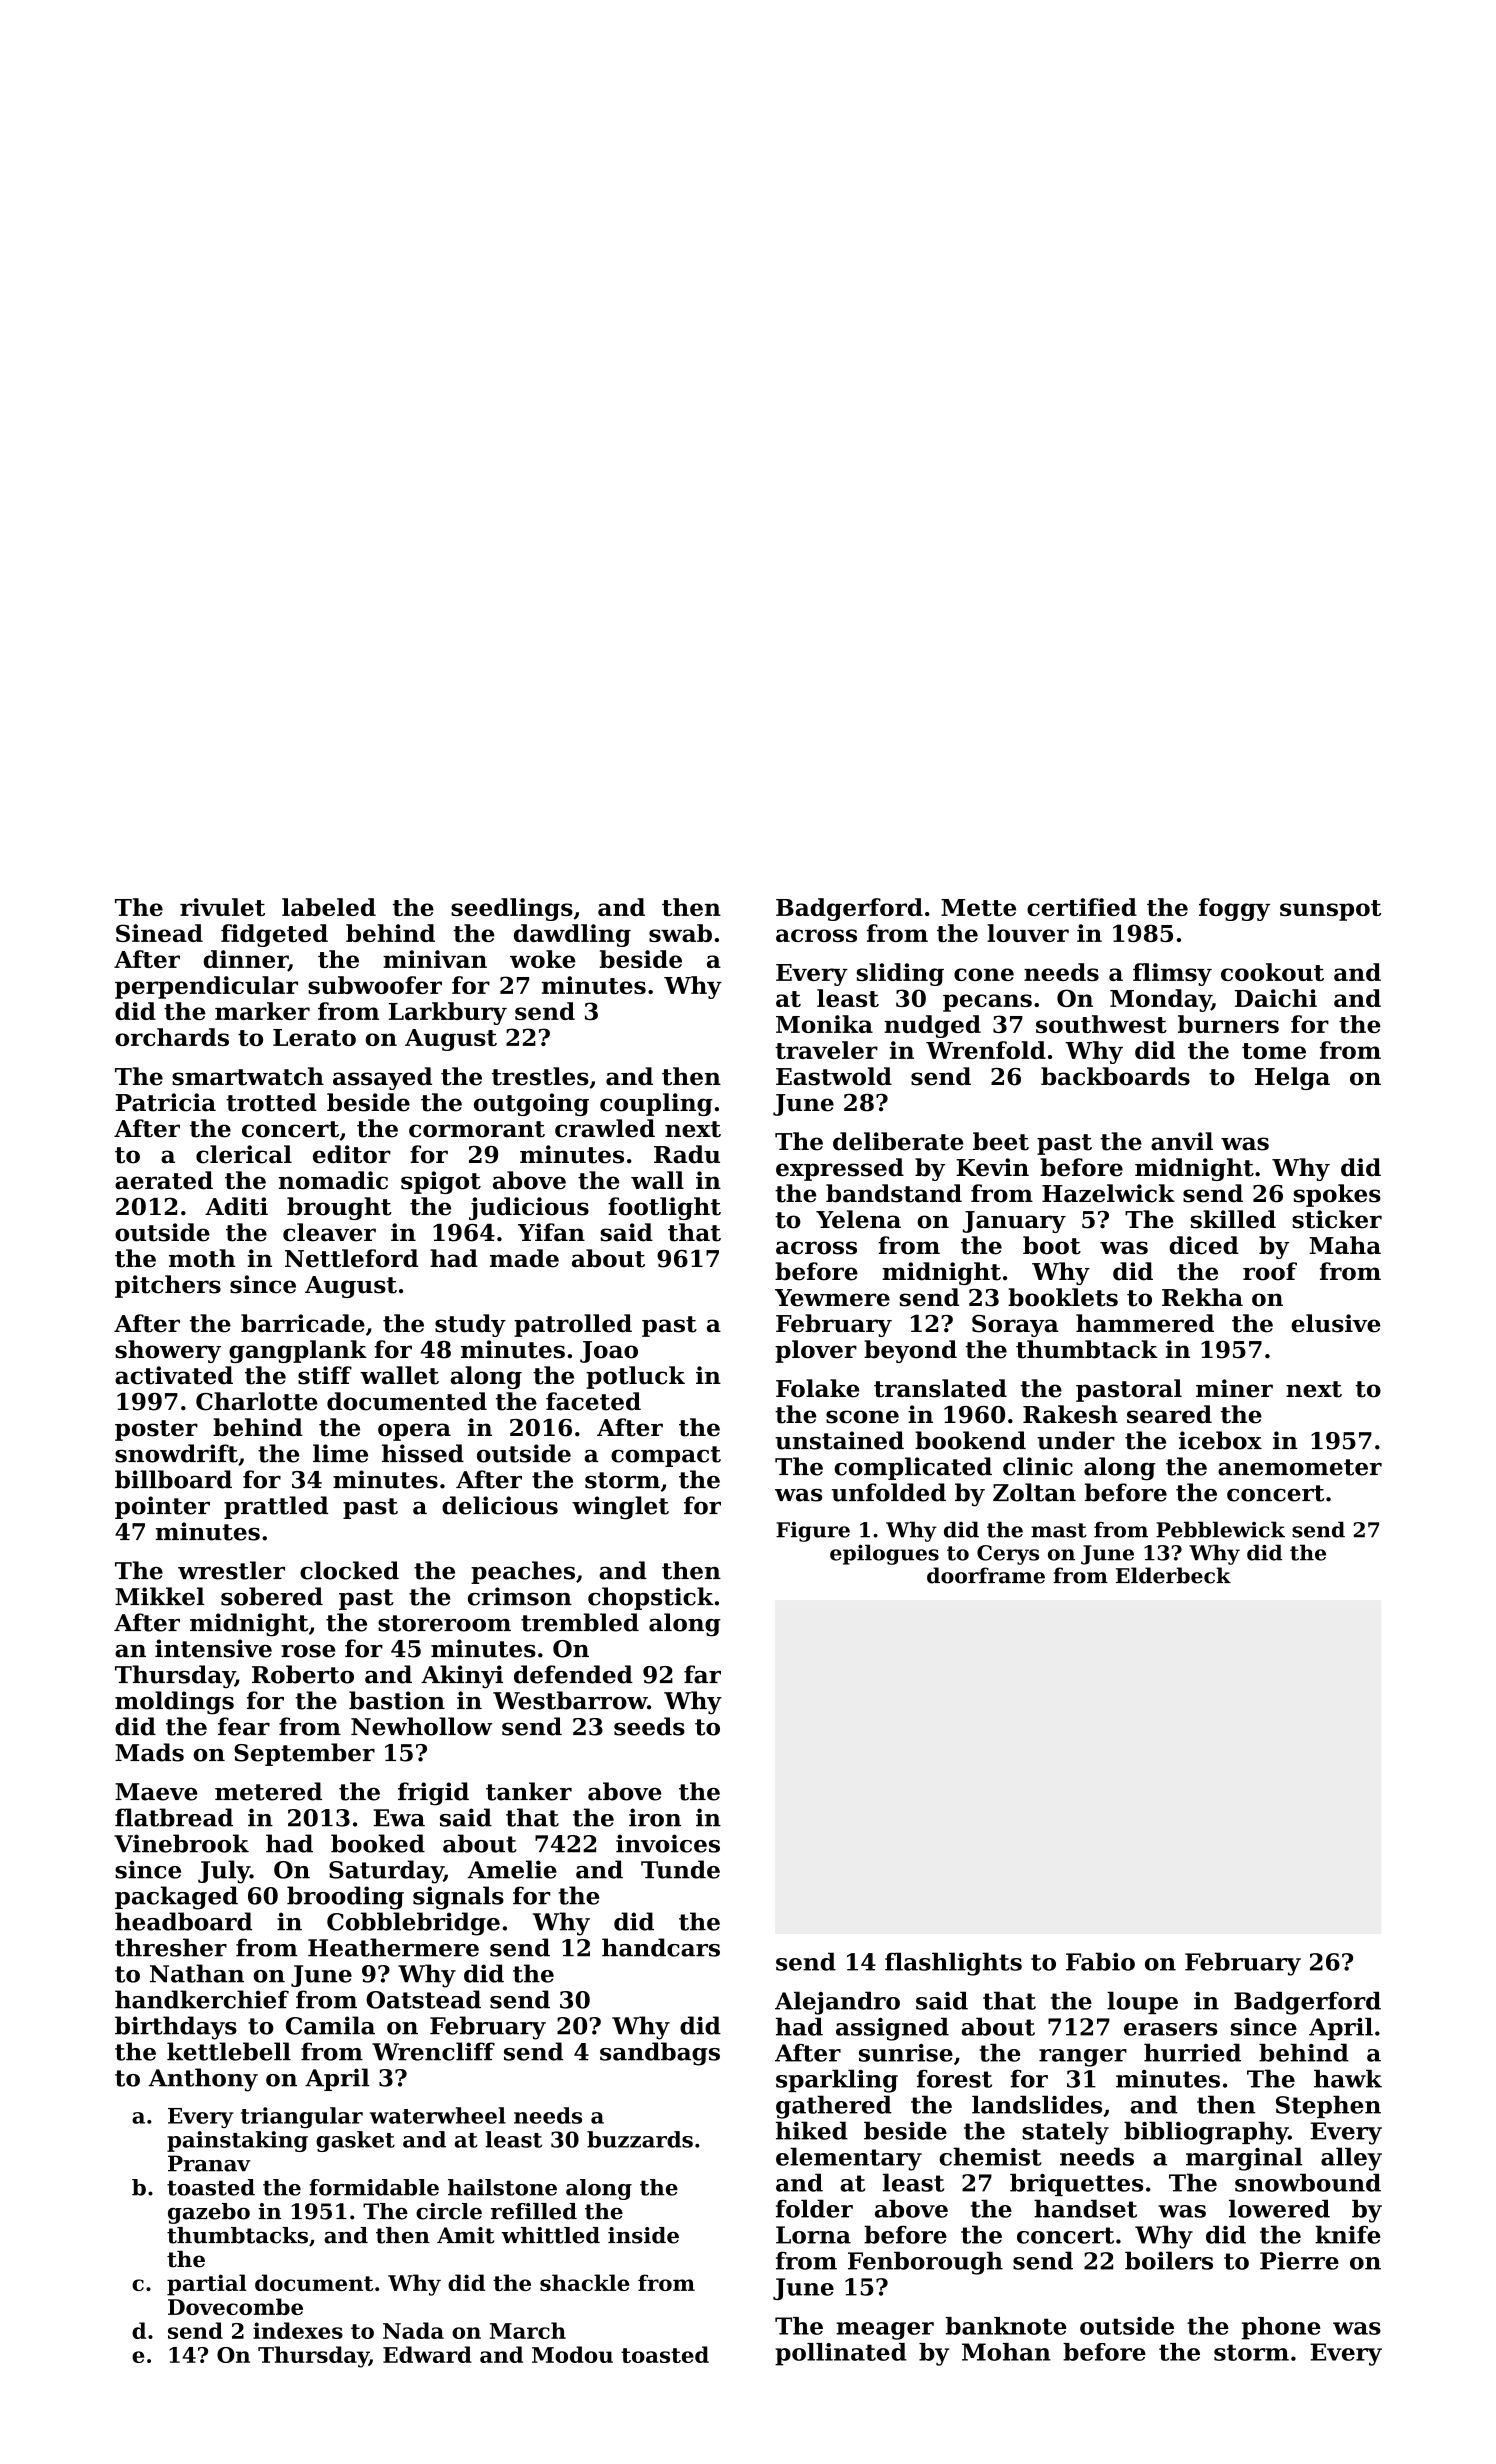 The height and width of the image is (2464, 1496). What do you see at coordinates (1100, 1961) in the image?
I see `Fabio` at bounding box center [1100, 1961].
